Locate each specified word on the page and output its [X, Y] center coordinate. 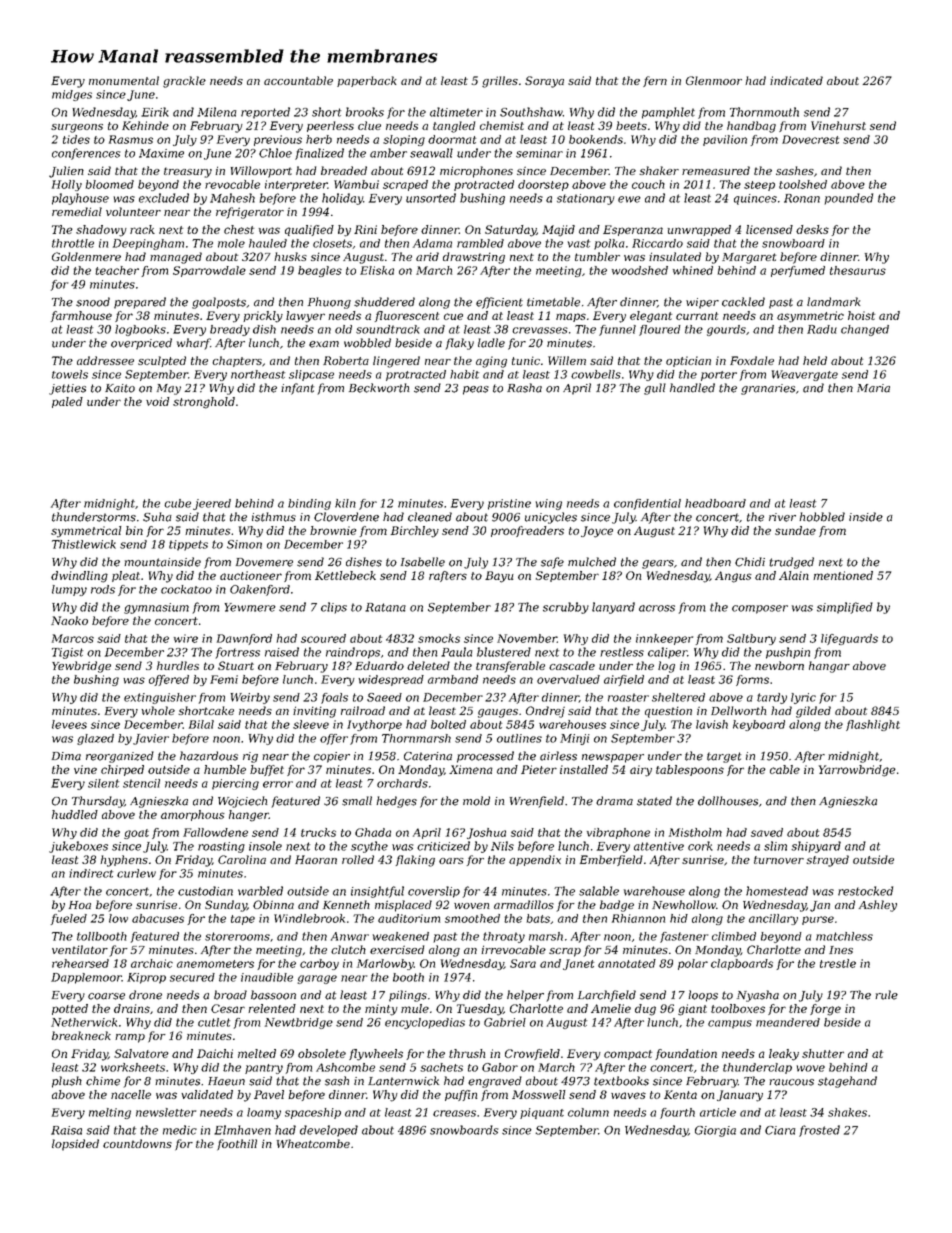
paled [67, 402]
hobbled [822, 517]
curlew [136, 873]
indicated [796, 80]
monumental [124, 80]
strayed [827, 861]
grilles [500, 82]
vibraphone [618, 833]
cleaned [430, 517]
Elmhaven [242, 1130]
